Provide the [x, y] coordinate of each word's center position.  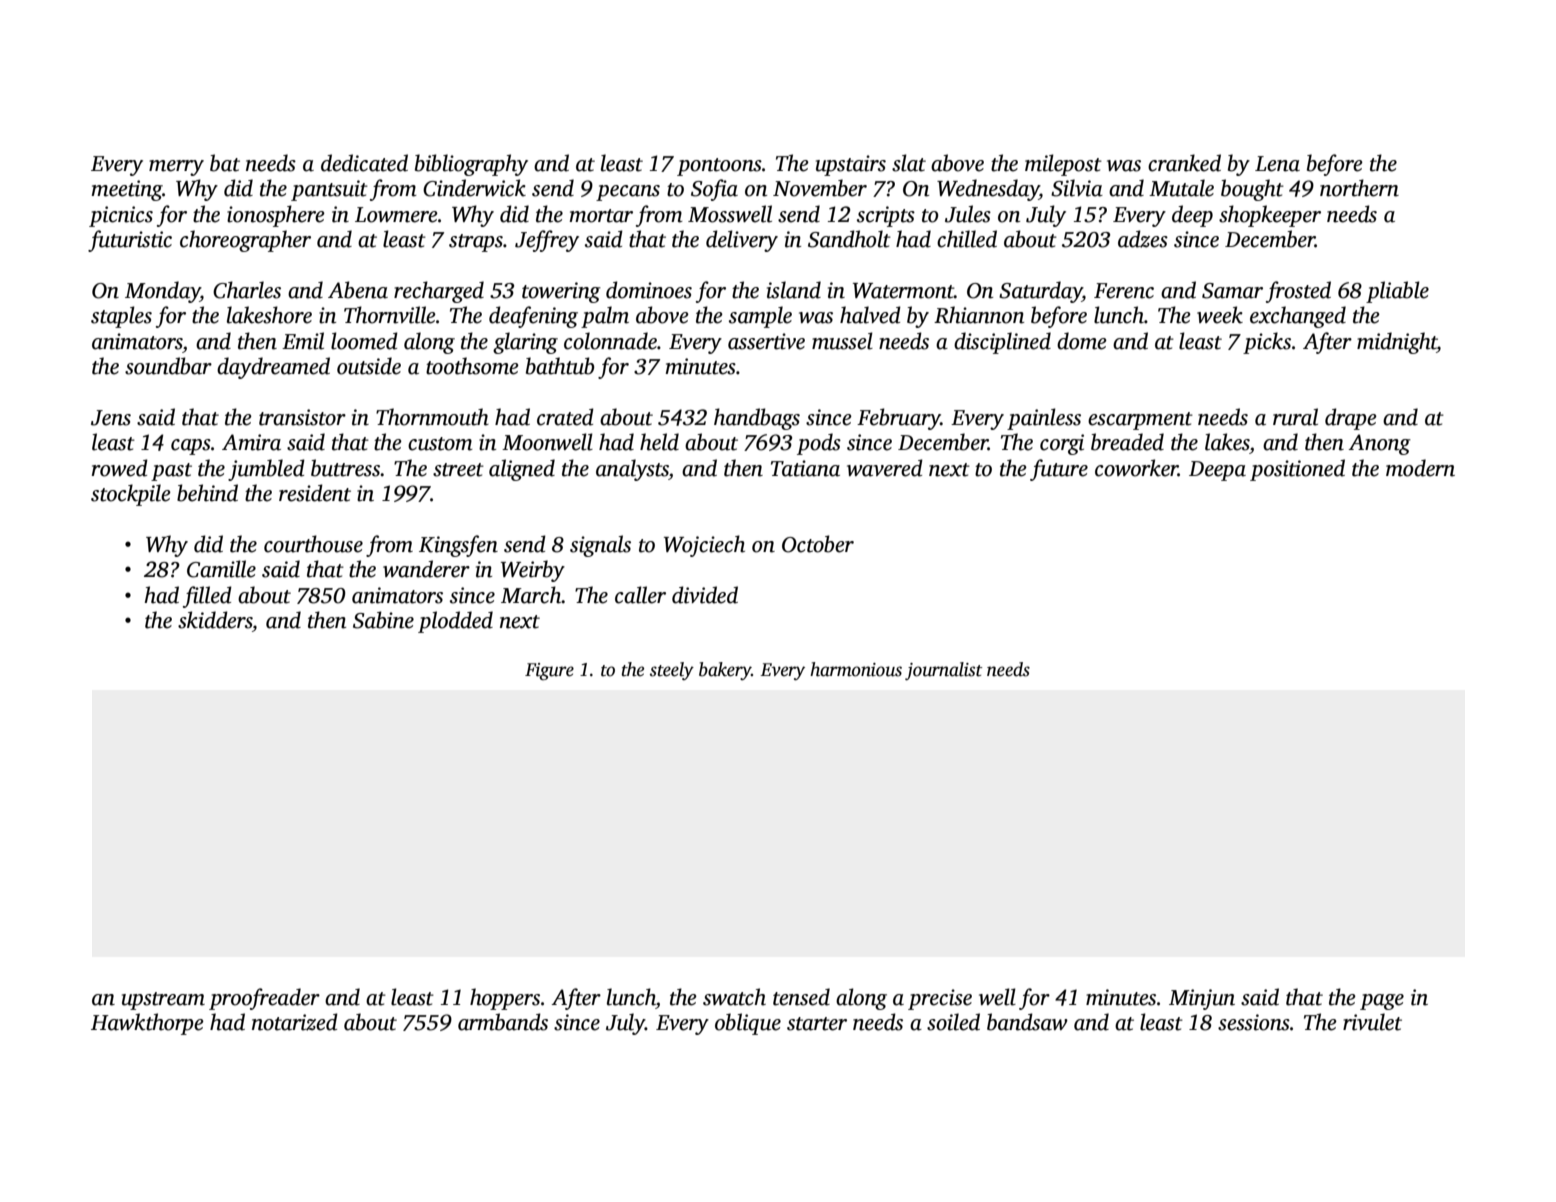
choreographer [245, 241]
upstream [163, 1001]
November [820, 188]
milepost [1063, 165]
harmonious [856, 669]
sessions [1254, 1022]
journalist [943, 671]
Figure [549, 671]
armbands [503, 1022]
